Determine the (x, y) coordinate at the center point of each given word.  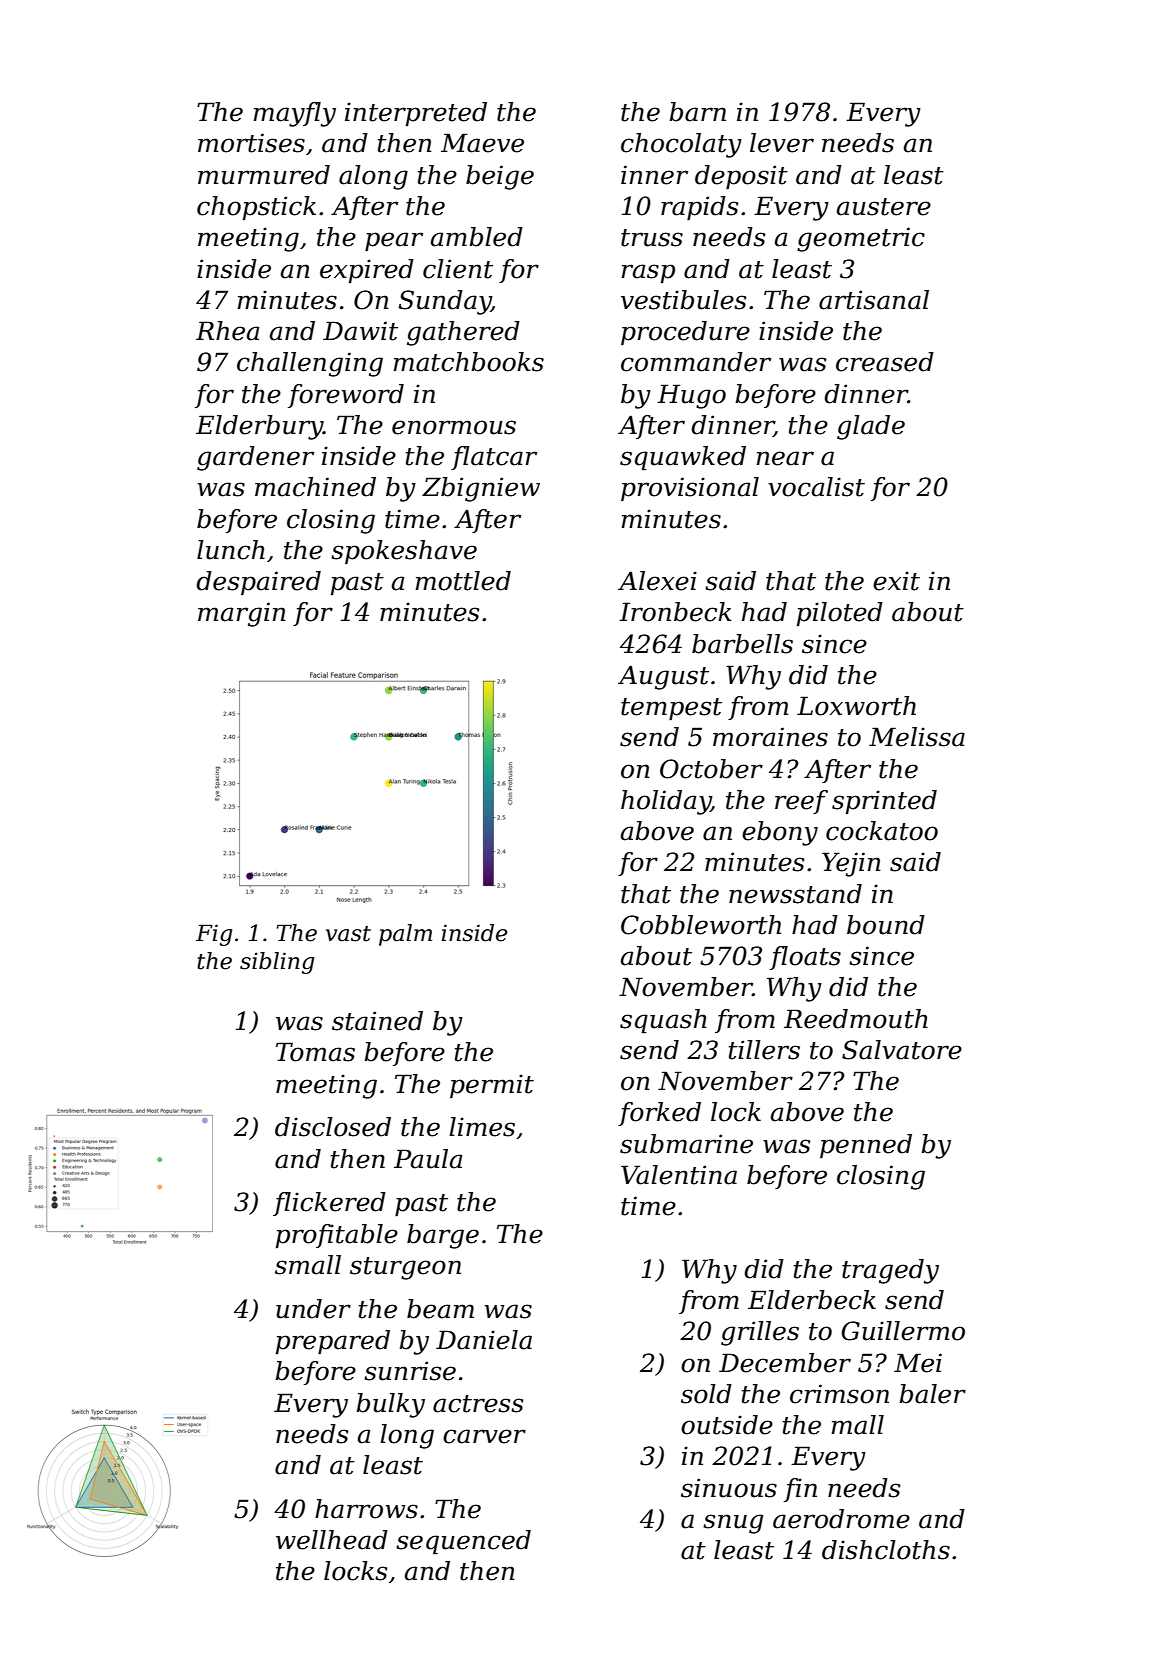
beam (440, 1309)
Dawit (360, 331)
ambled (477, 237)
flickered (329, 1204)
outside (727, 1425)
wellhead (332, 1540)
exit (896, 581)
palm (405, 935)
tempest (671, 709)
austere (884, 207)
